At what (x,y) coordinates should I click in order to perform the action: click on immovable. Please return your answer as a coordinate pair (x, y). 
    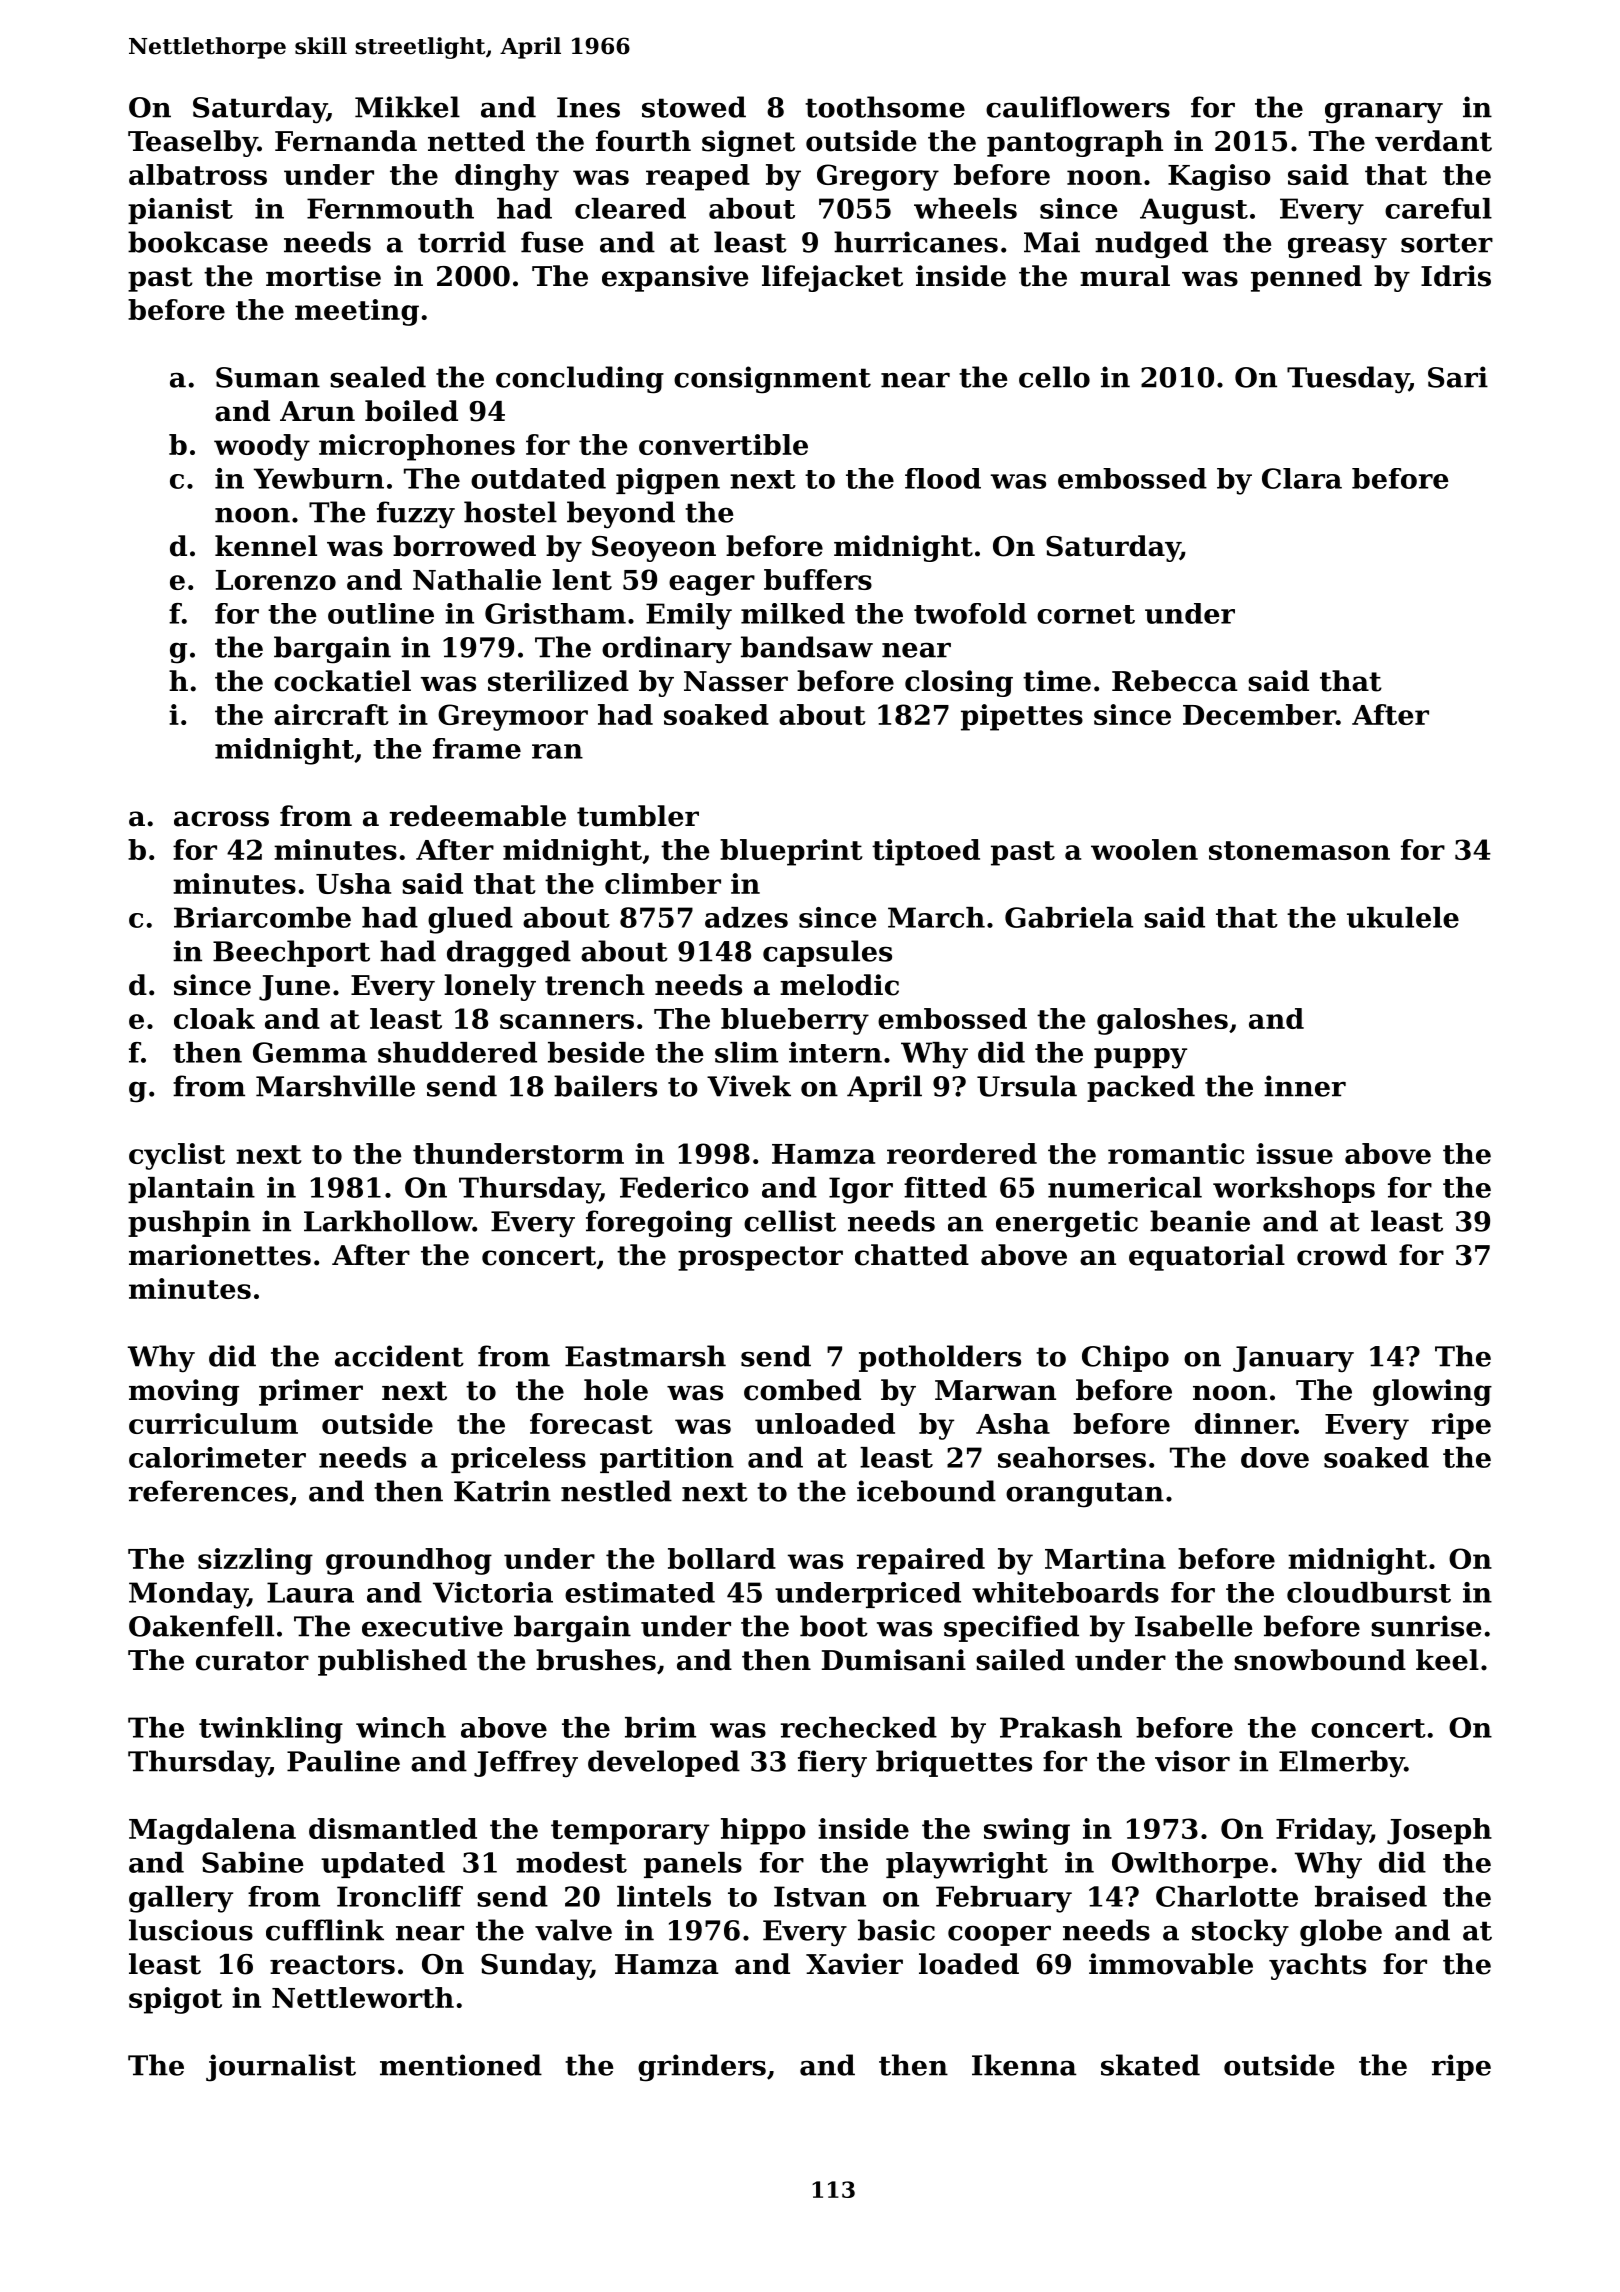
    Looking at the image, I should click on (1171, 1964).
